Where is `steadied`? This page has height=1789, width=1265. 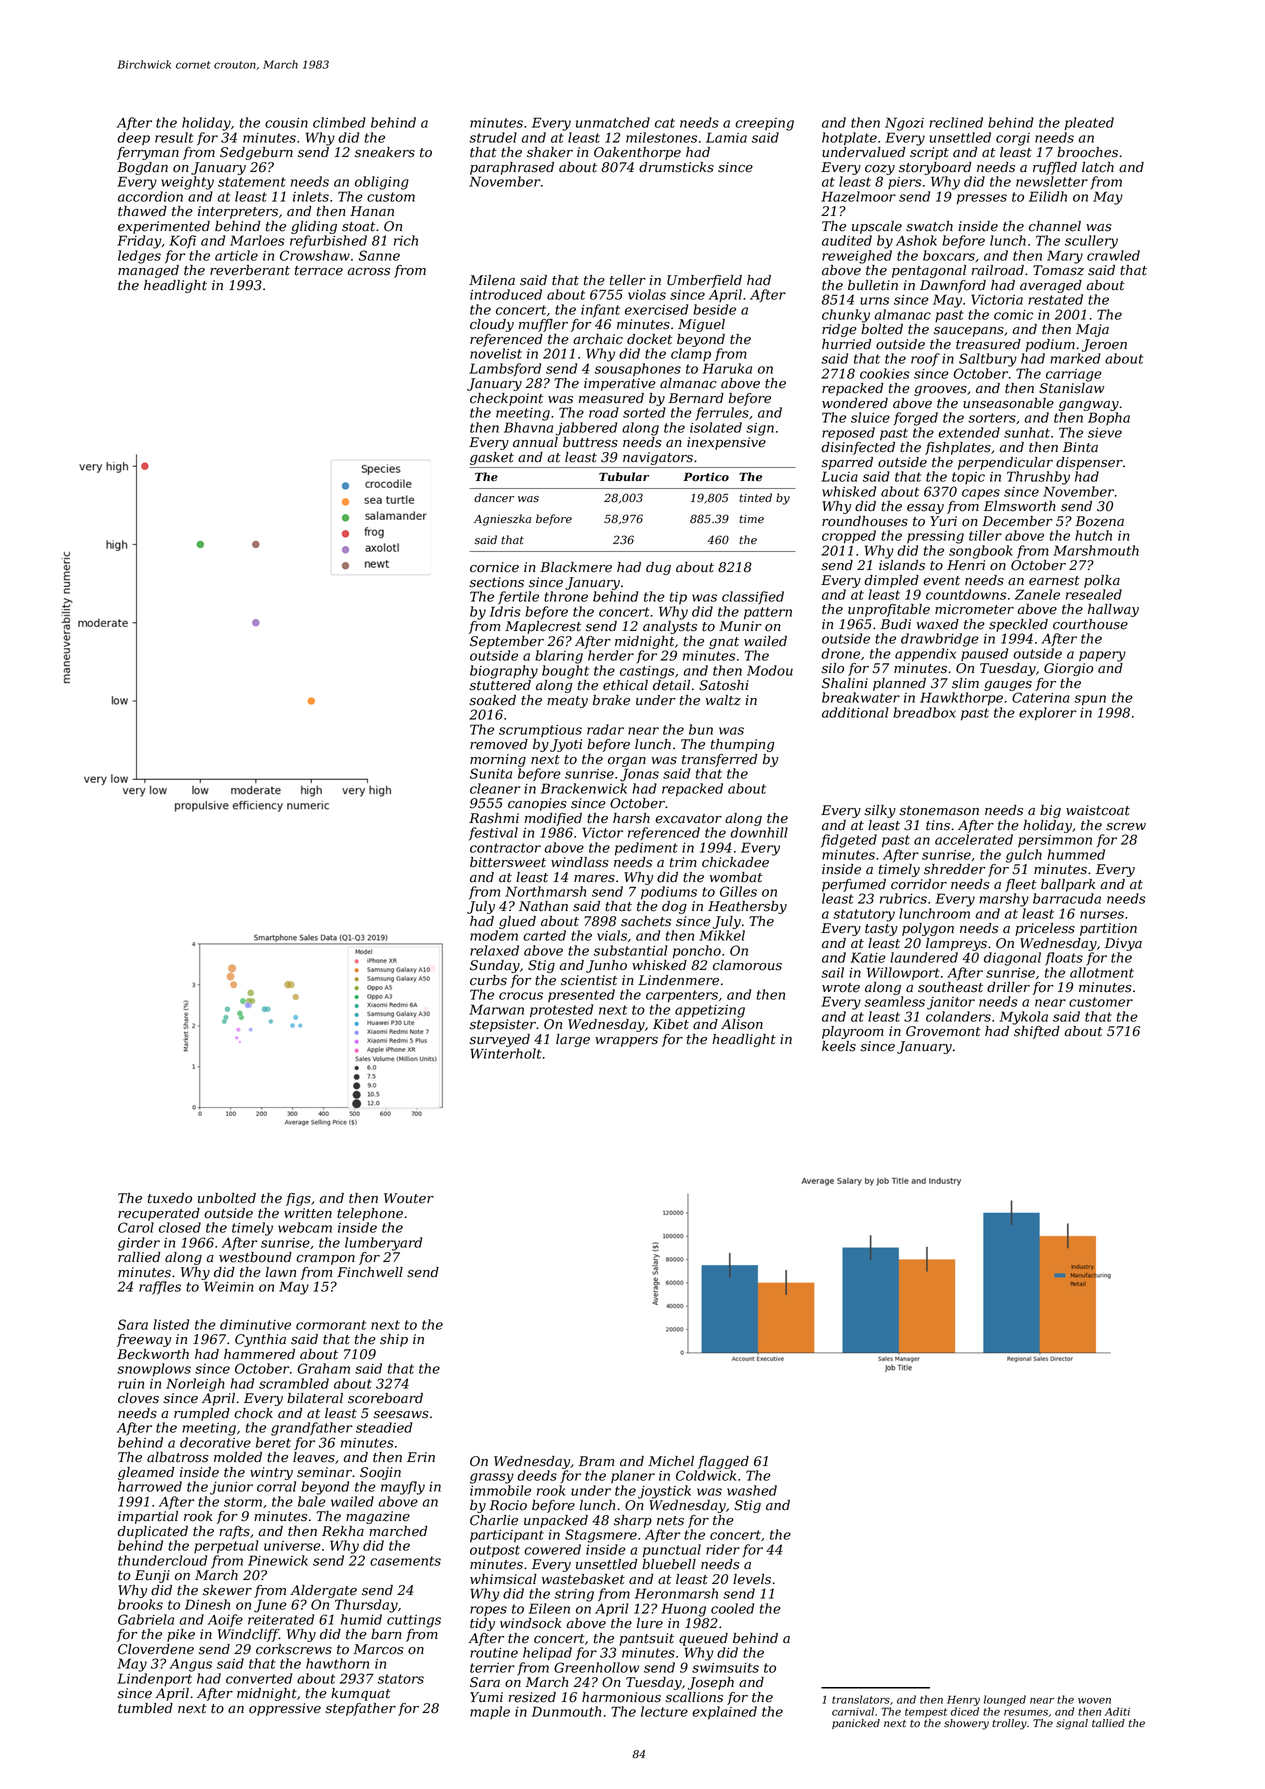
steadied is located at coordinates (384, 1427).
